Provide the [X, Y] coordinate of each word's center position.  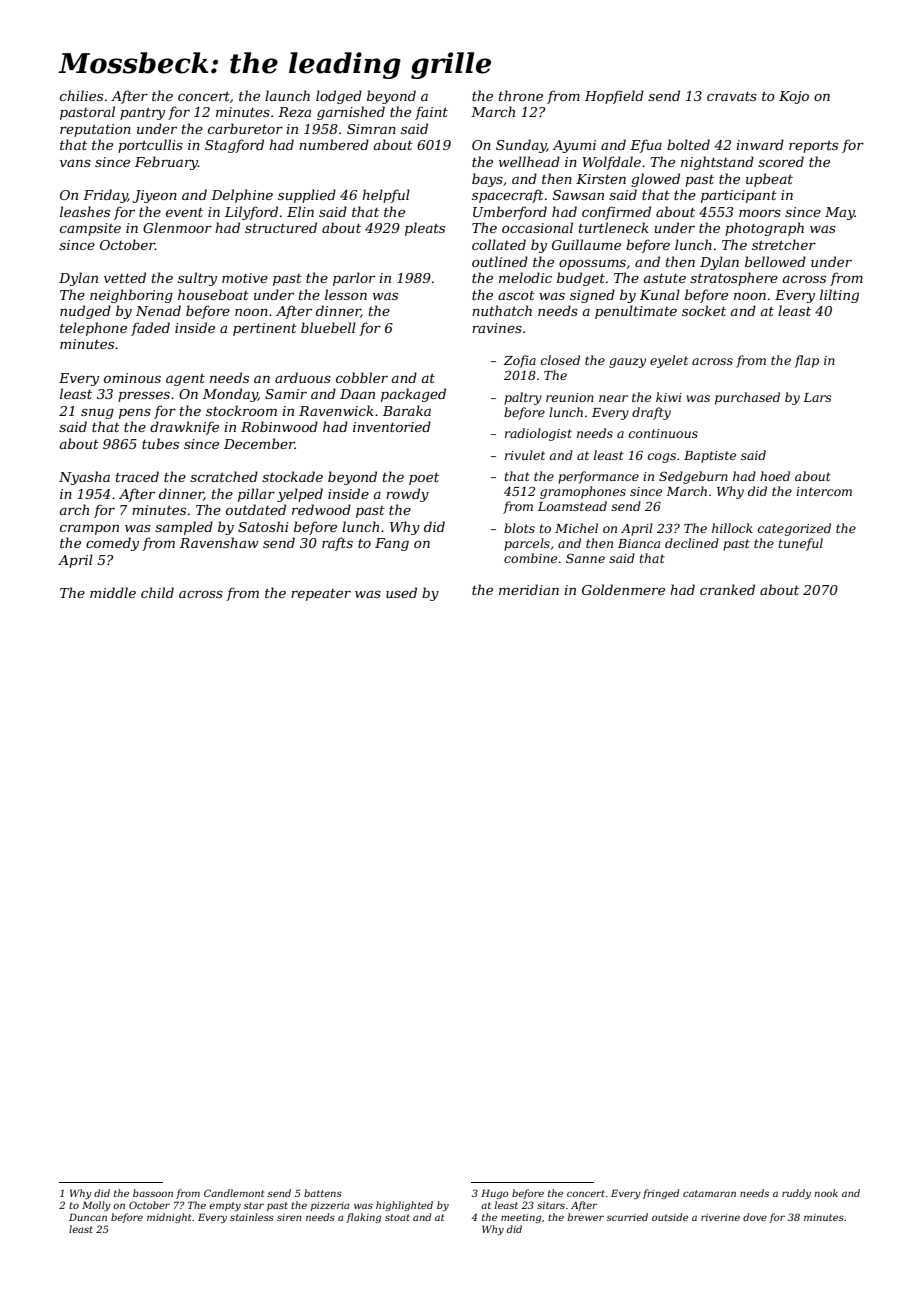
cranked [727, 589]
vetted [125, 277]
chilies [81, 95]
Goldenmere [623, 589]
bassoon [153, 1193]
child [157, 592]
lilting [839, 296]
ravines [497, 328]
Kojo [794, 97]
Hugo [495, 1194]
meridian [529, 589]
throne [521, 95]
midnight [169, 1218]
